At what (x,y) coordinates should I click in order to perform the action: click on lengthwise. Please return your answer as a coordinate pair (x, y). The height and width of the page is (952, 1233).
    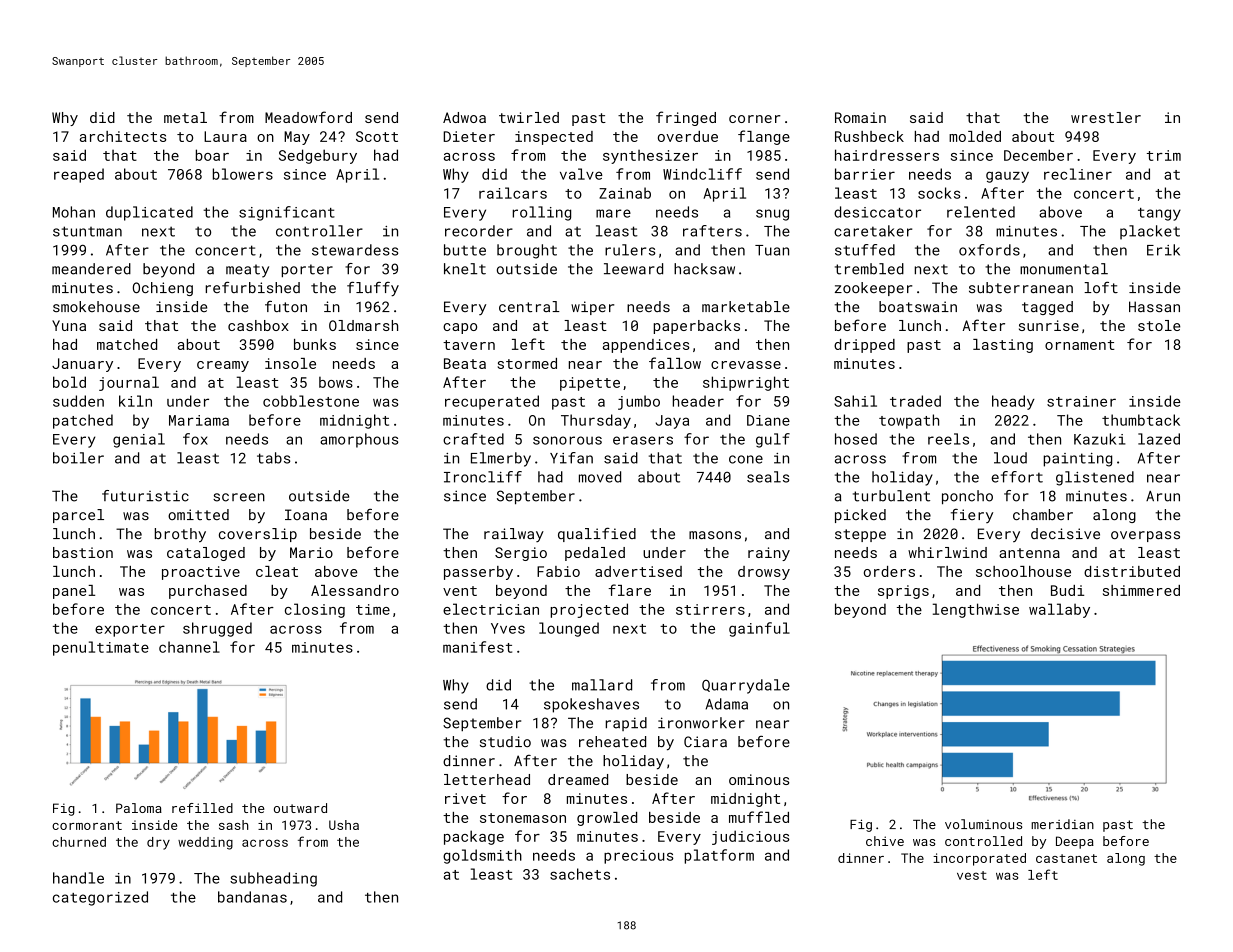
    Looking at the image, I should click on (976, 610).
